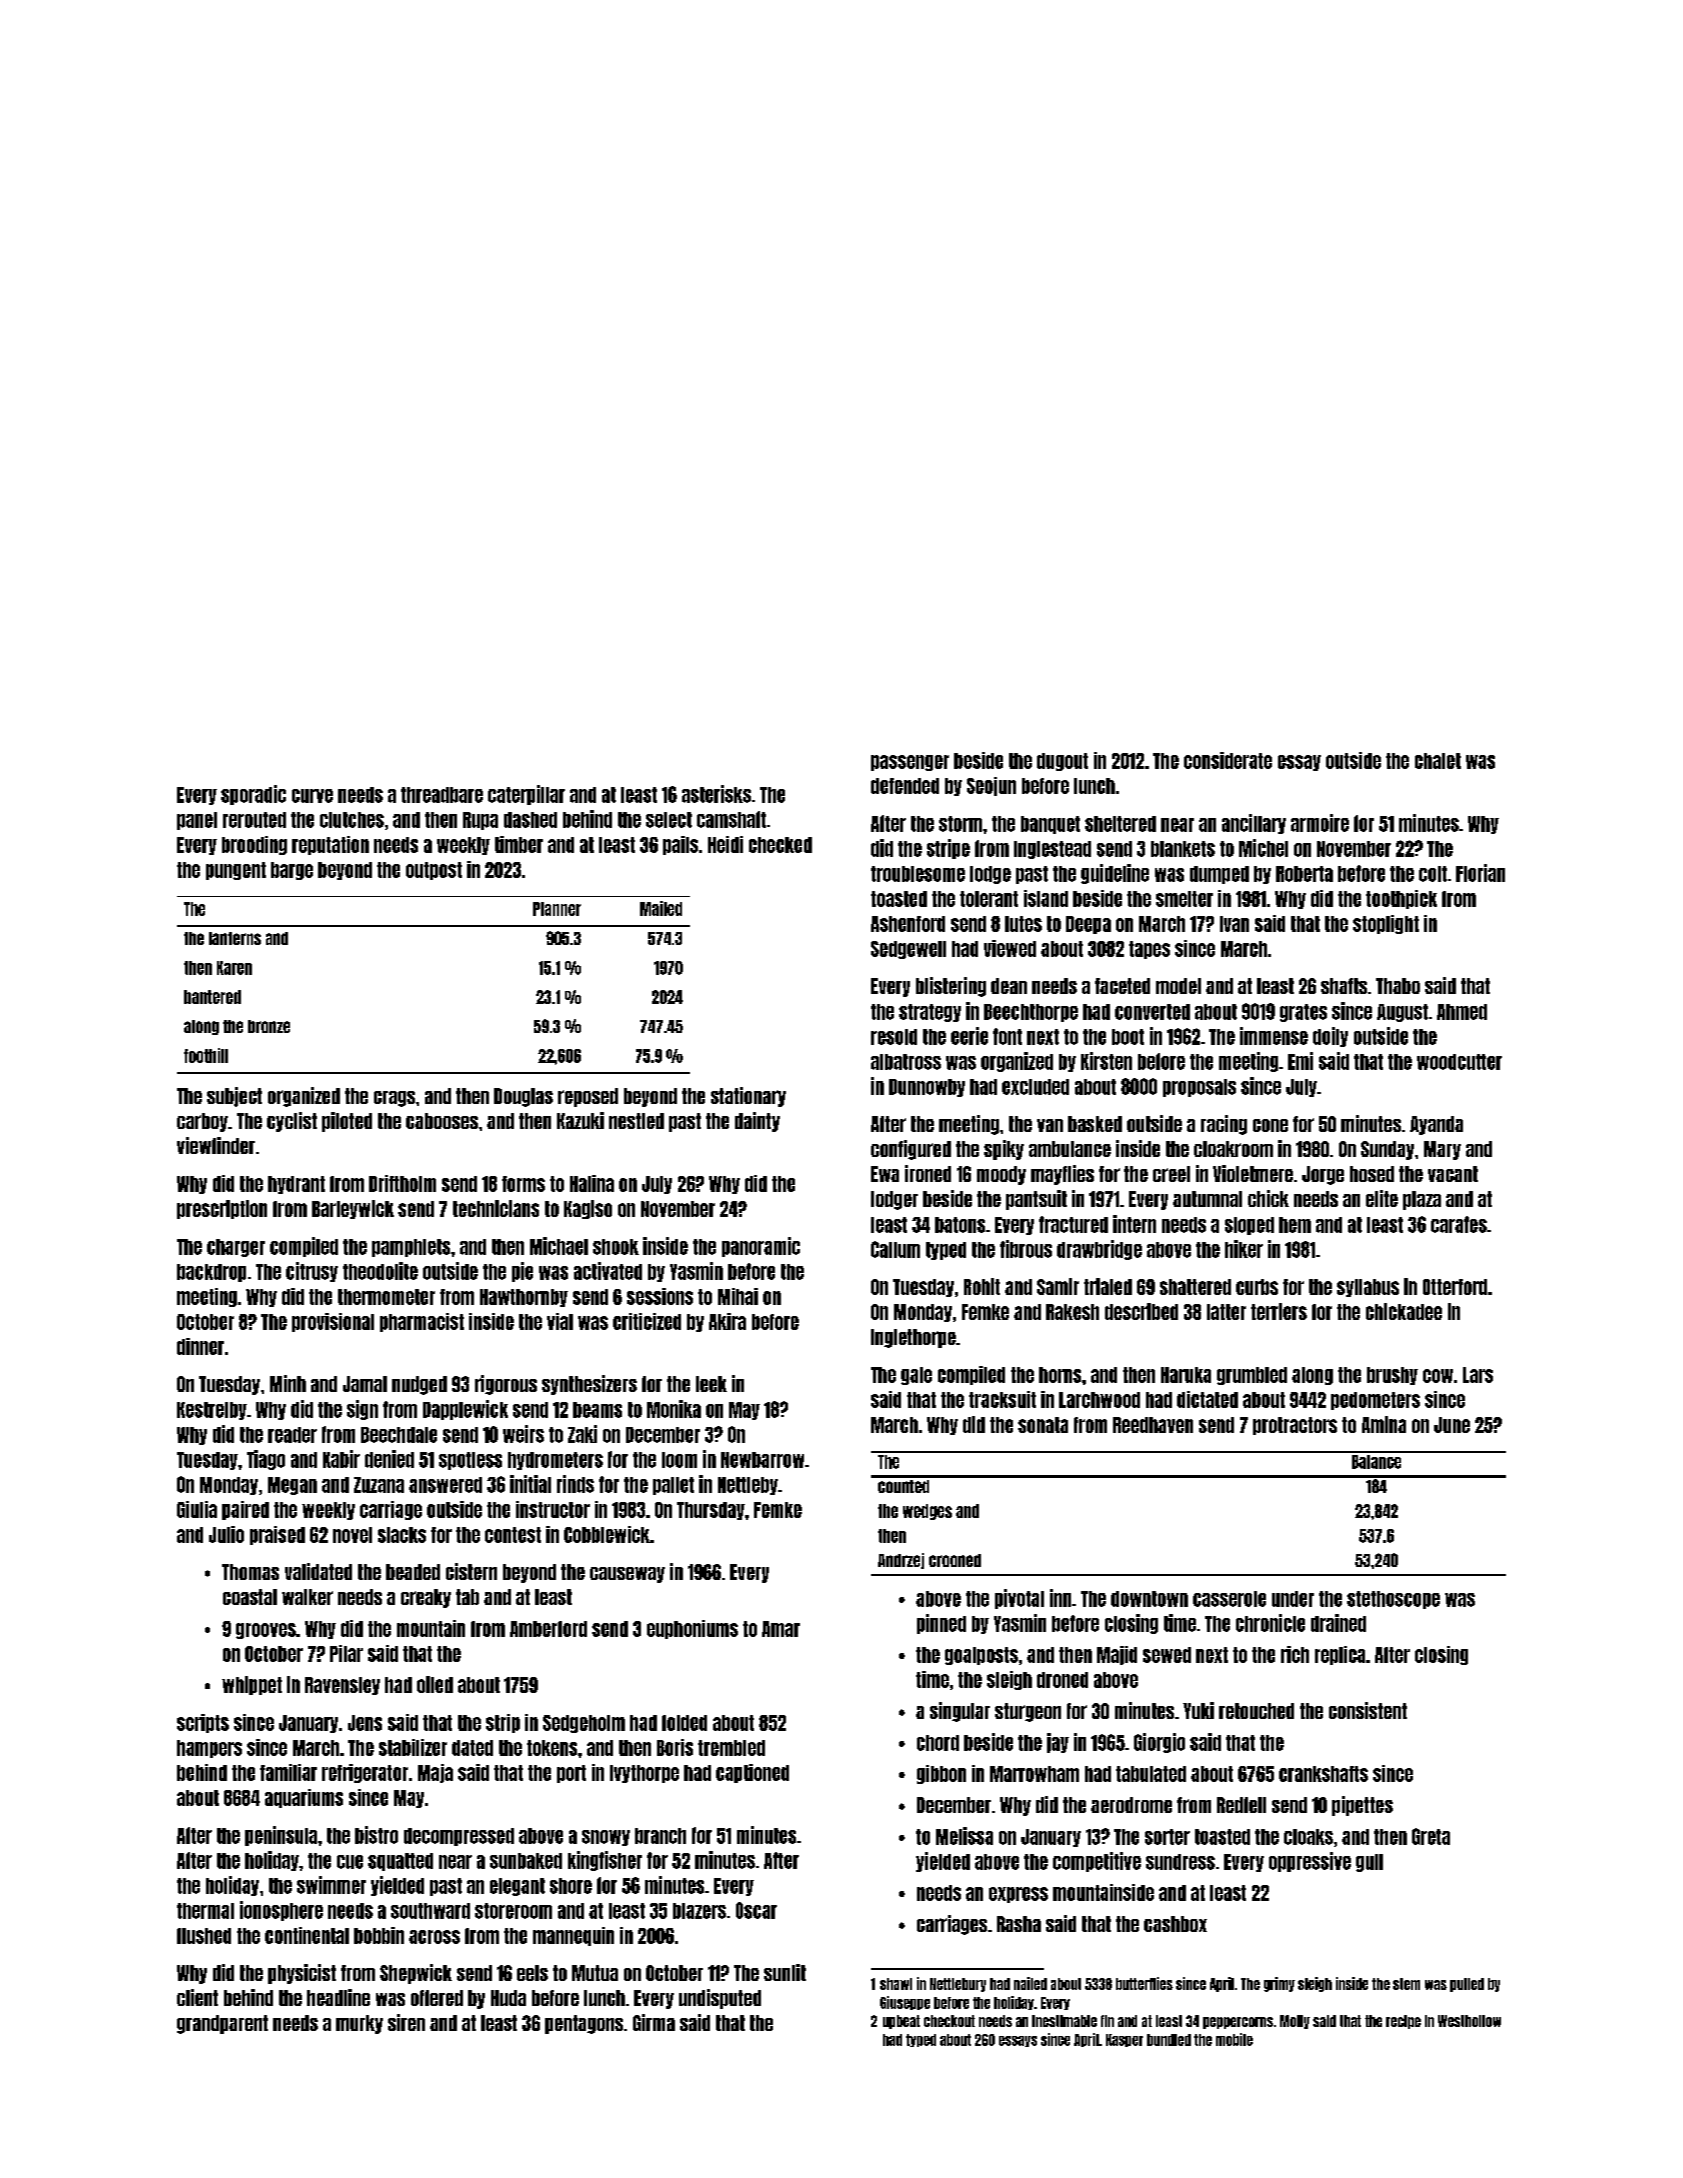 This image has height=2178, width=1683. What do you see at coordinates (312, 796) in the image?
I see `curve` at bounding box center [312, 796].
